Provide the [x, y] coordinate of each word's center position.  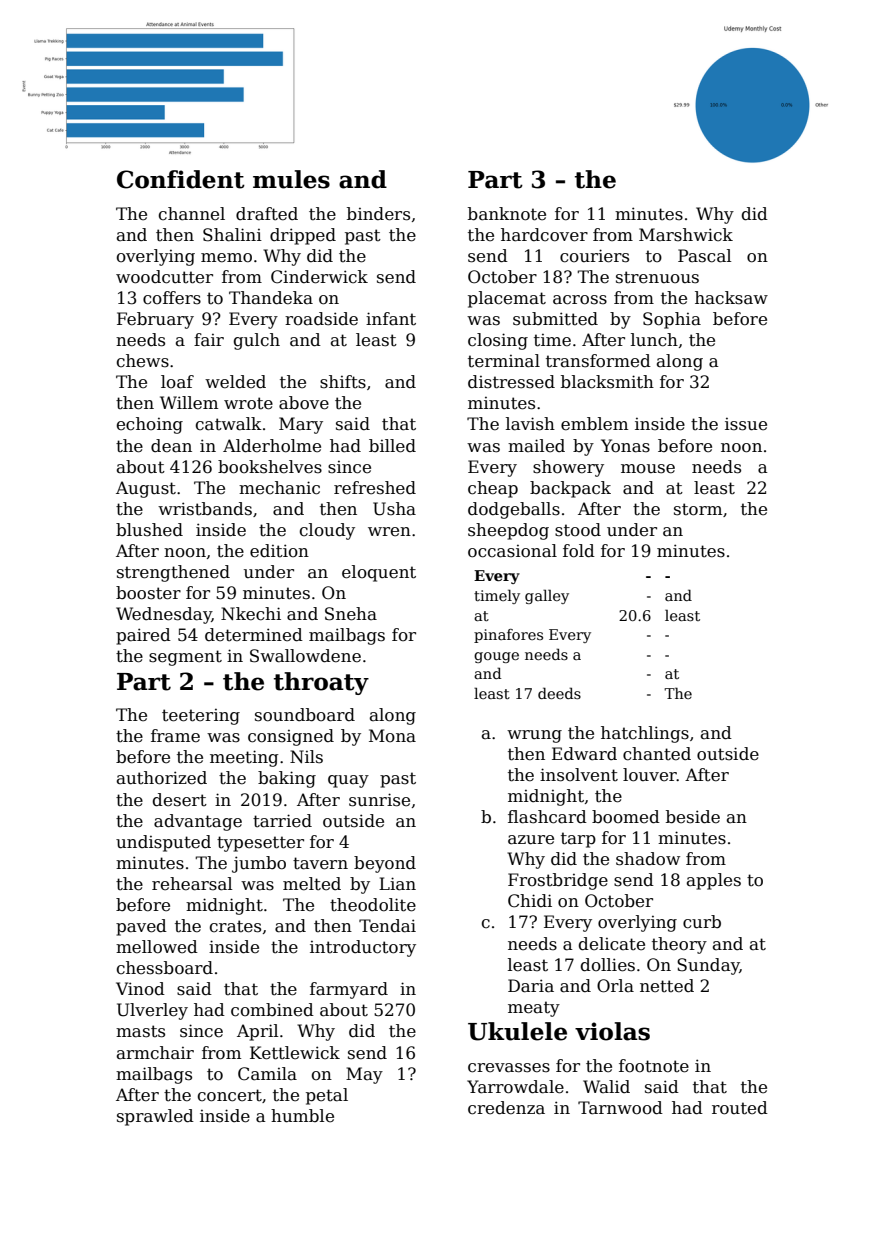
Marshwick [686, 235]
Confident [181, 179]
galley [547, 596]
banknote [507, 214]
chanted [657, 754]
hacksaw [731, 298]
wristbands [205, 509]
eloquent [379, 573]
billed [392, 446]
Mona [392, 735]
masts [140, 1031]
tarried [282, 821]
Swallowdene [305, 656]
